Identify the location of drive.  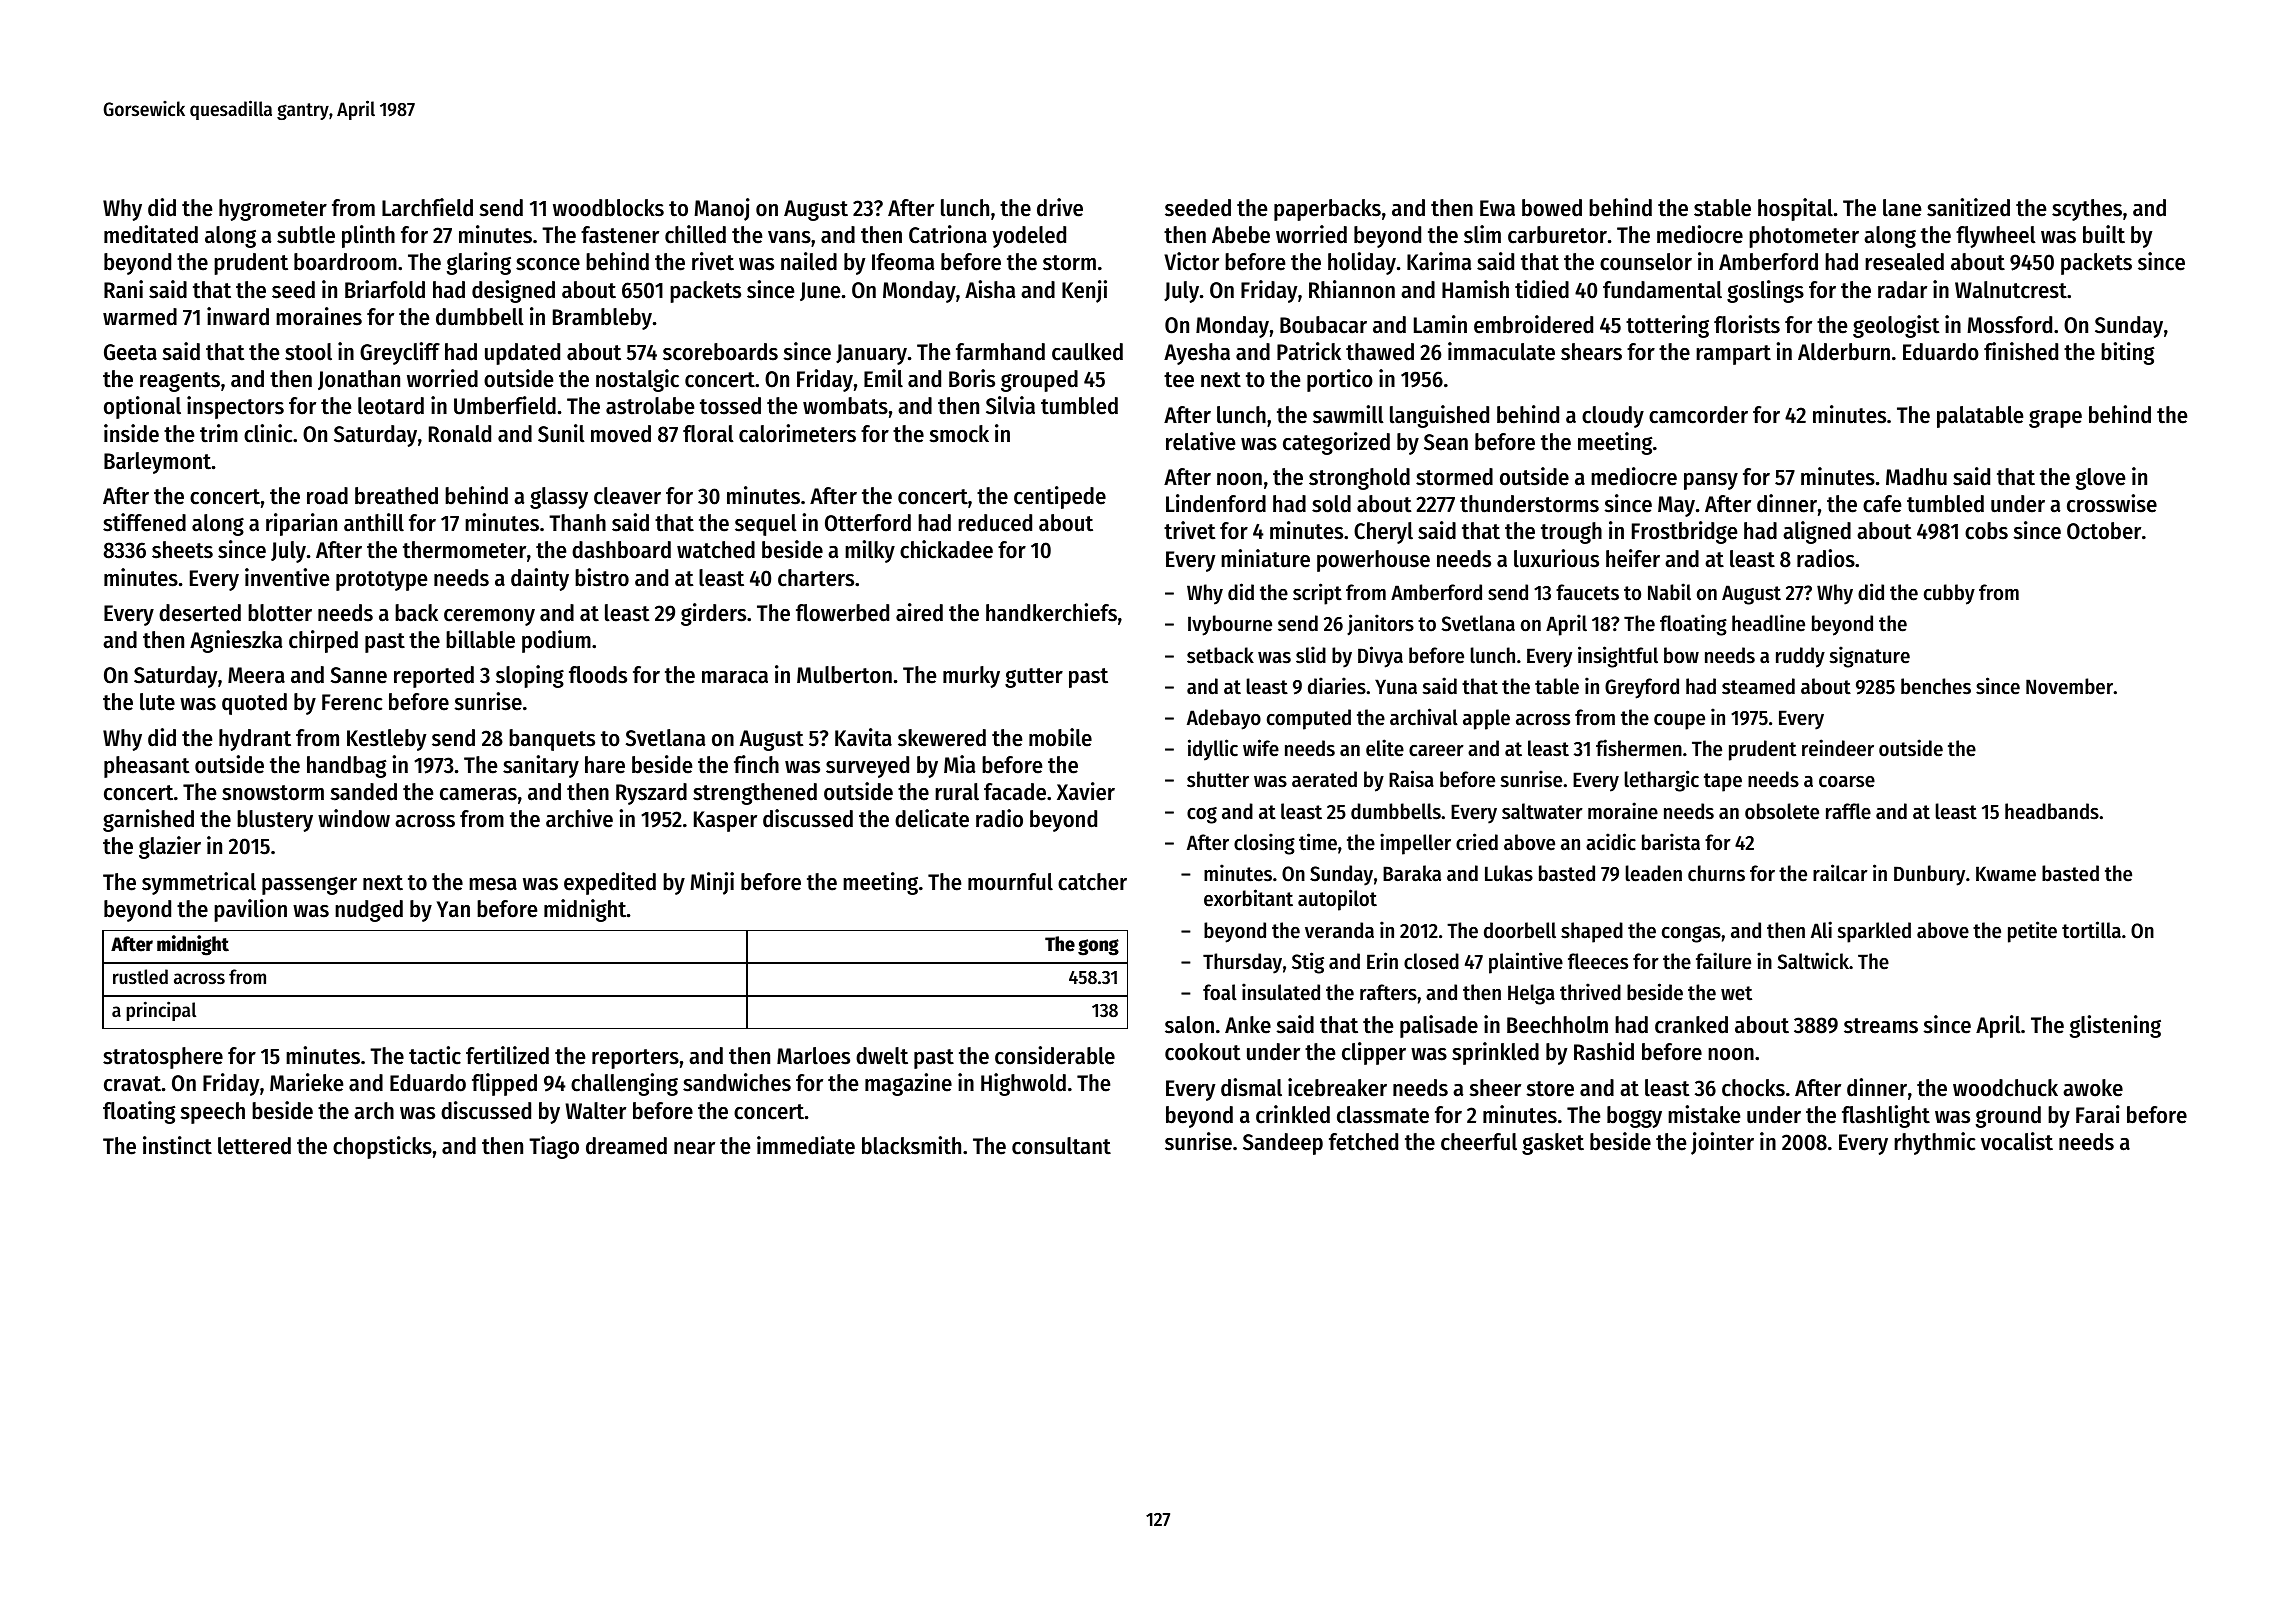
(1060, 207).
